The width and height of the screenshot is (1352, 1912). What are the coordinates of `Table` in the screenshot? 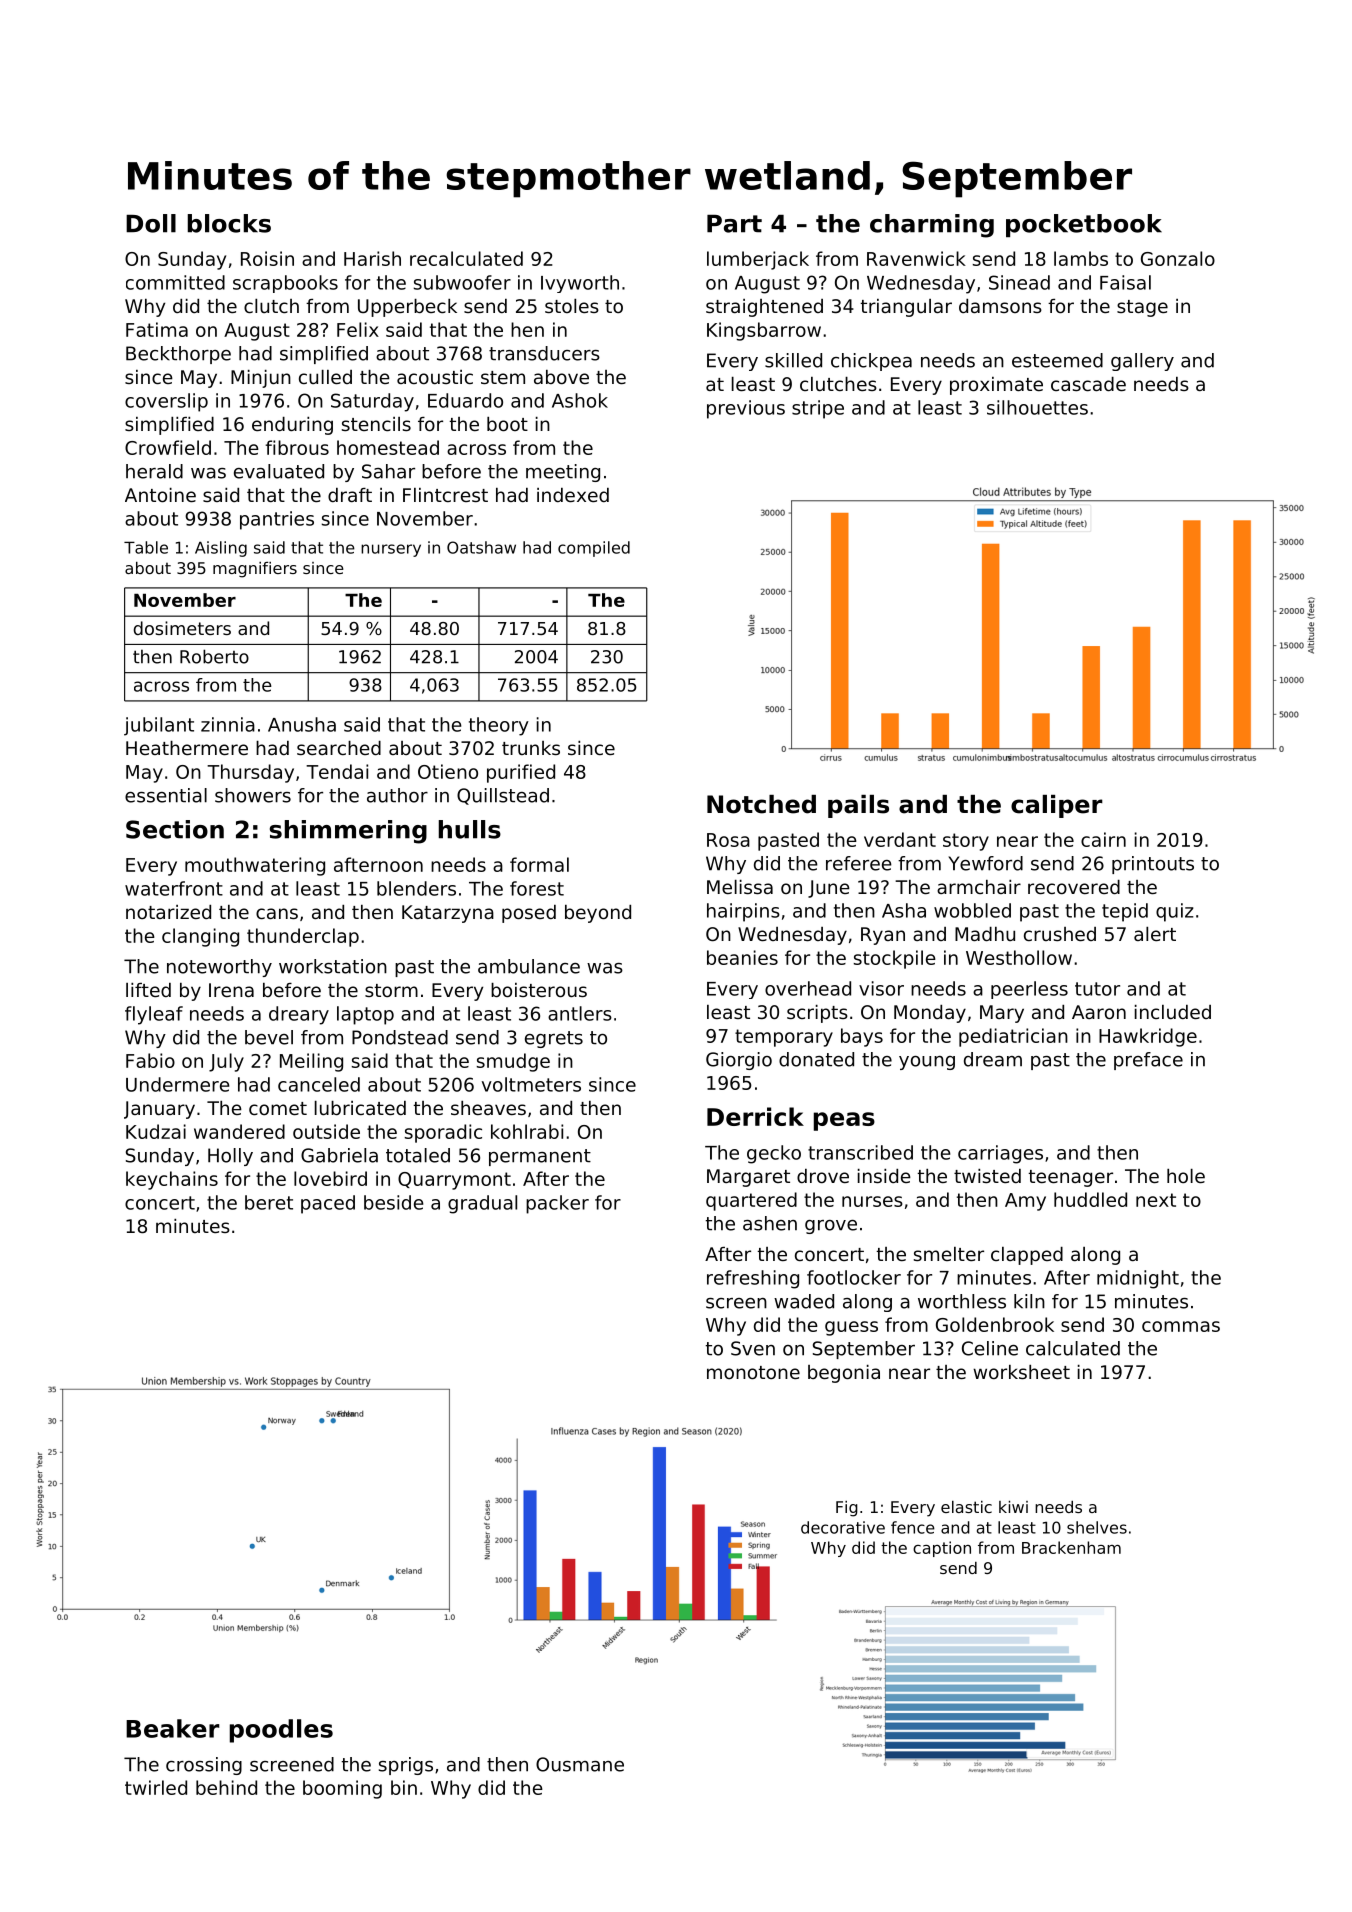 It's located at (146, 547).
